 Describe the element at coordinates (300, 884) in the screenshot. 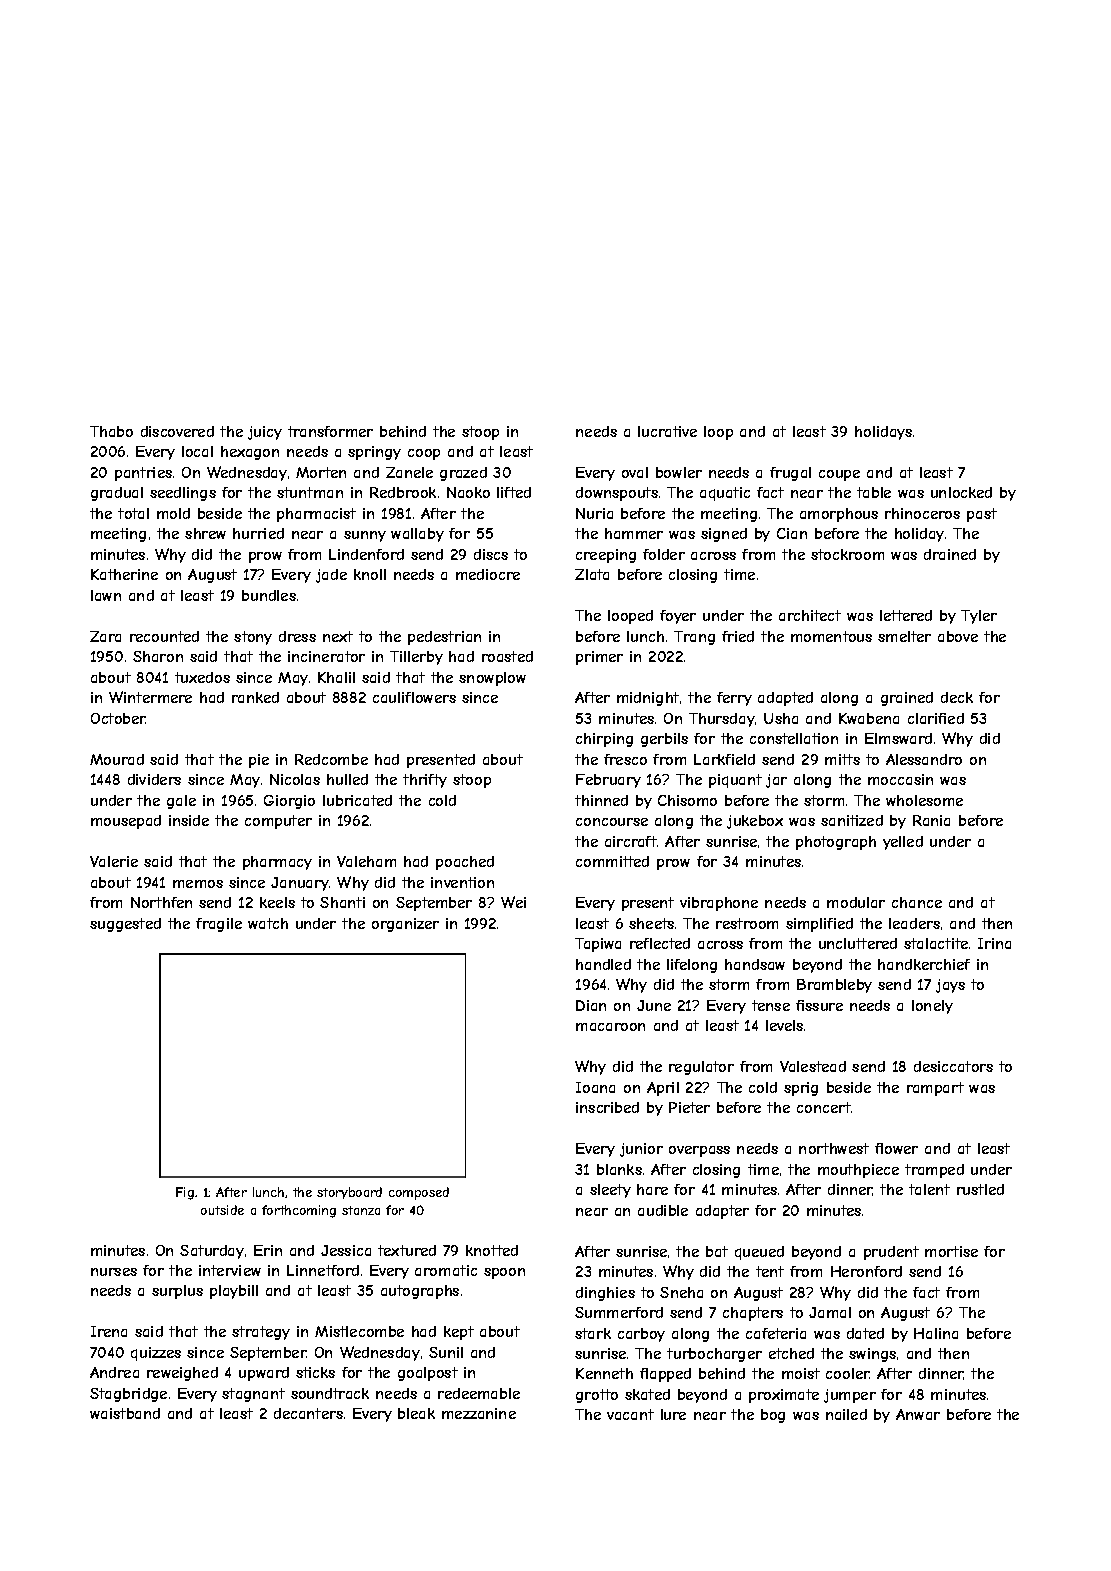

I see `January` at that location.
